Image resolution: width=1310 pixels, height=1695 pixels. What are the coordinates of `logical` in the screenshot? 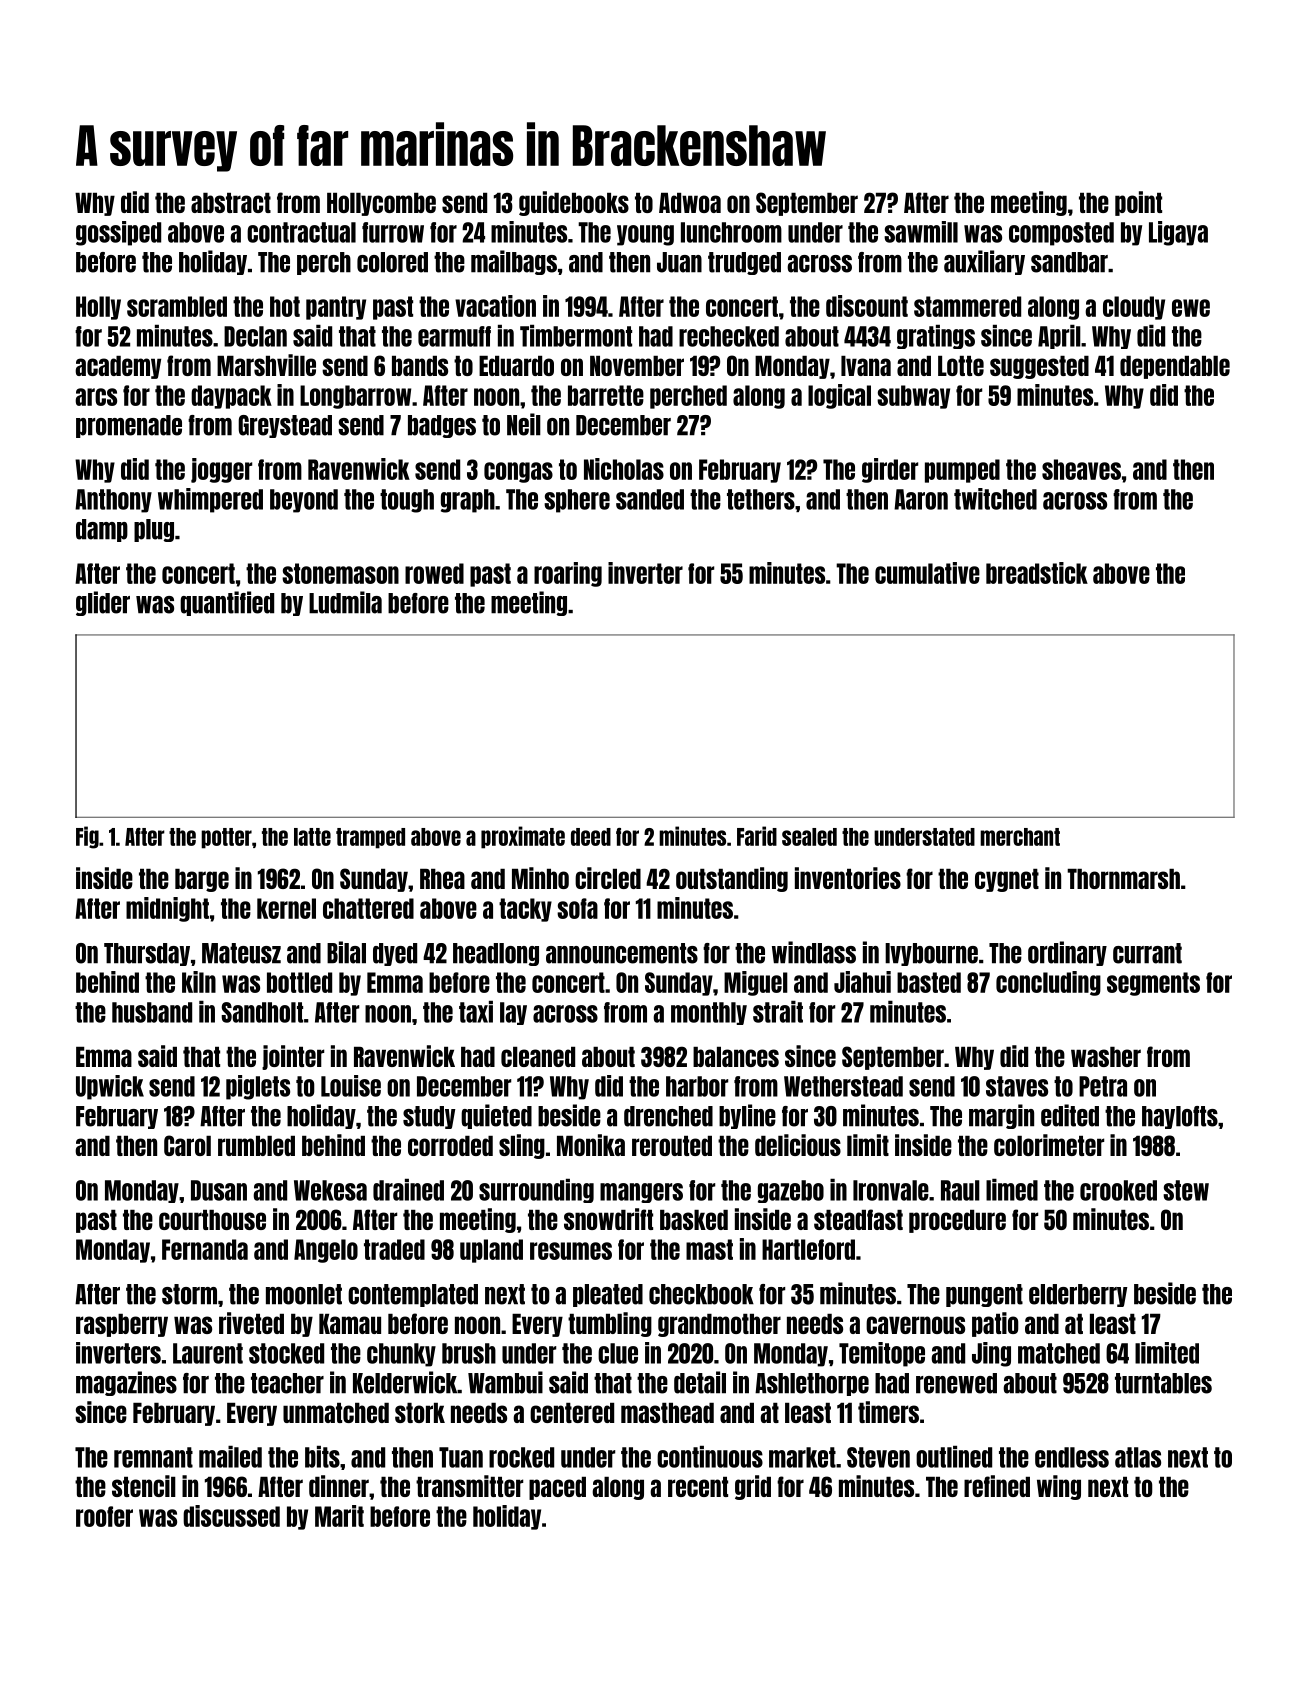 It's located at (839, 396).
